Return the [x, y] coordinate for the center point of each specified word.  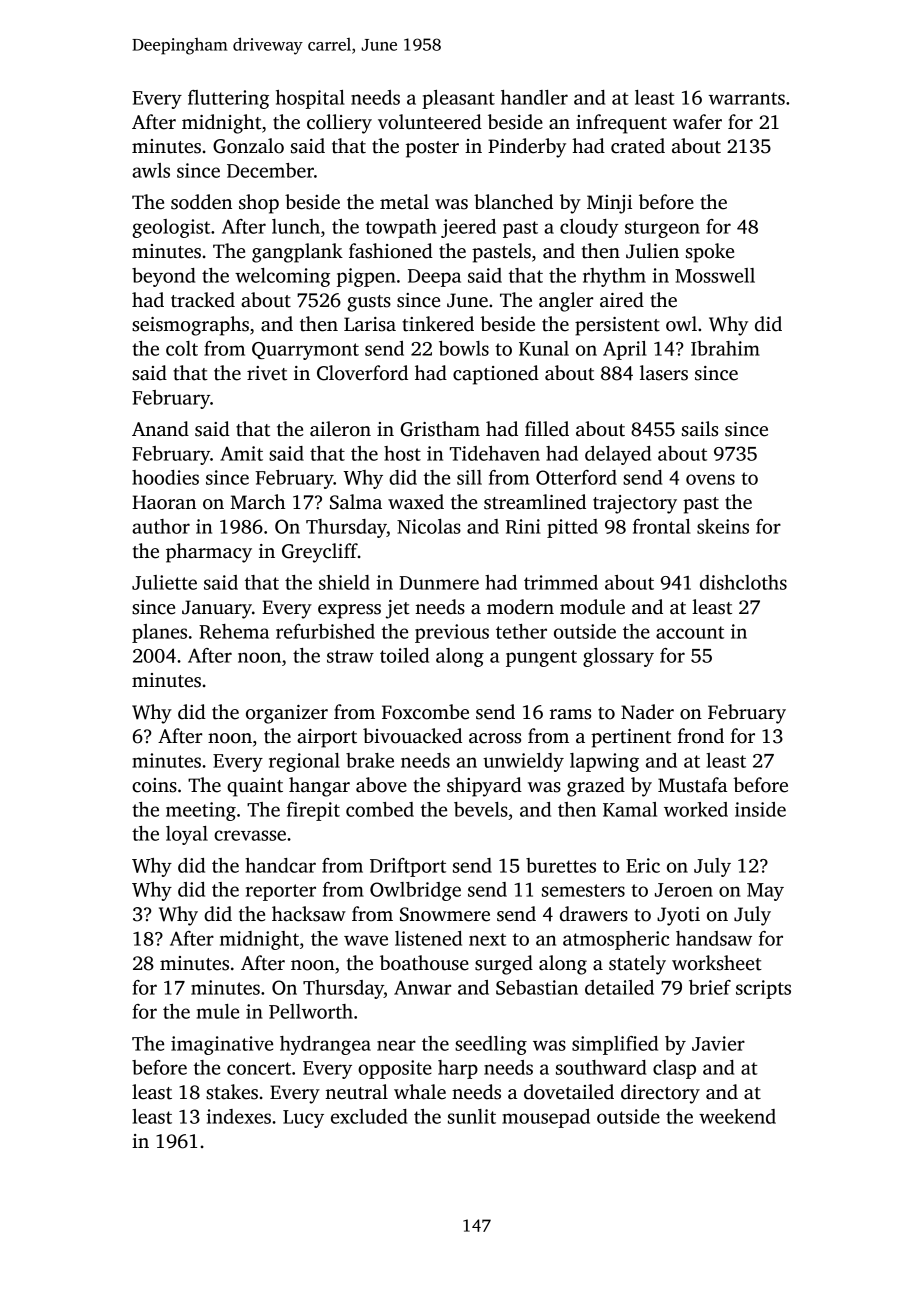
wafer [697, 122]
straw [350, 656]
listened [428, 938]
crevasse [250, 835]
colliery [339, 124]
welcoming [282, 277]
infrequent [621, 124]
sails [700, 429]
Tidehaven [495, 453]
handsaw [714, 938]
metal [404, 202]
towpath [401, 228]
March [257, 502]
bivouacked [412, 736]
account [690, 632]
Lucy [303, 1119]
